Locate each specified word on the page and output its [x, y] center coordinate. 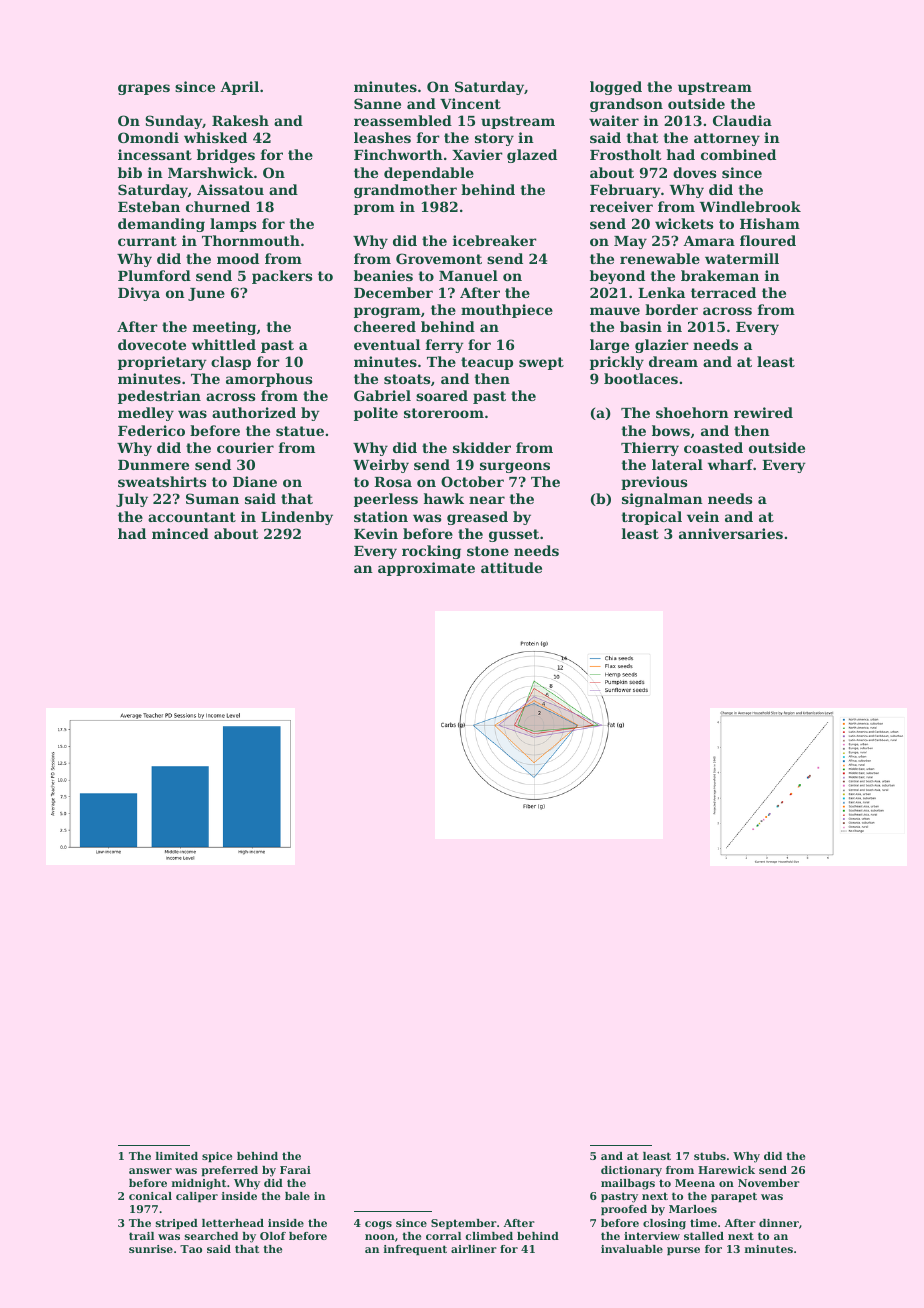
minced [180, 533]
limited [176, 1156]
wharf [730, 464]
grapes [144, 89]
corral [443, 1236]
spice [217, 1157]
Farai [295, 1170]
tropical [652, 518]
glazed [532, 156]
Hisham [770, 223]
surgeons [515, 467]
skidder [482, 447]
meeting [224, 328]
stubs [710, 1156]
